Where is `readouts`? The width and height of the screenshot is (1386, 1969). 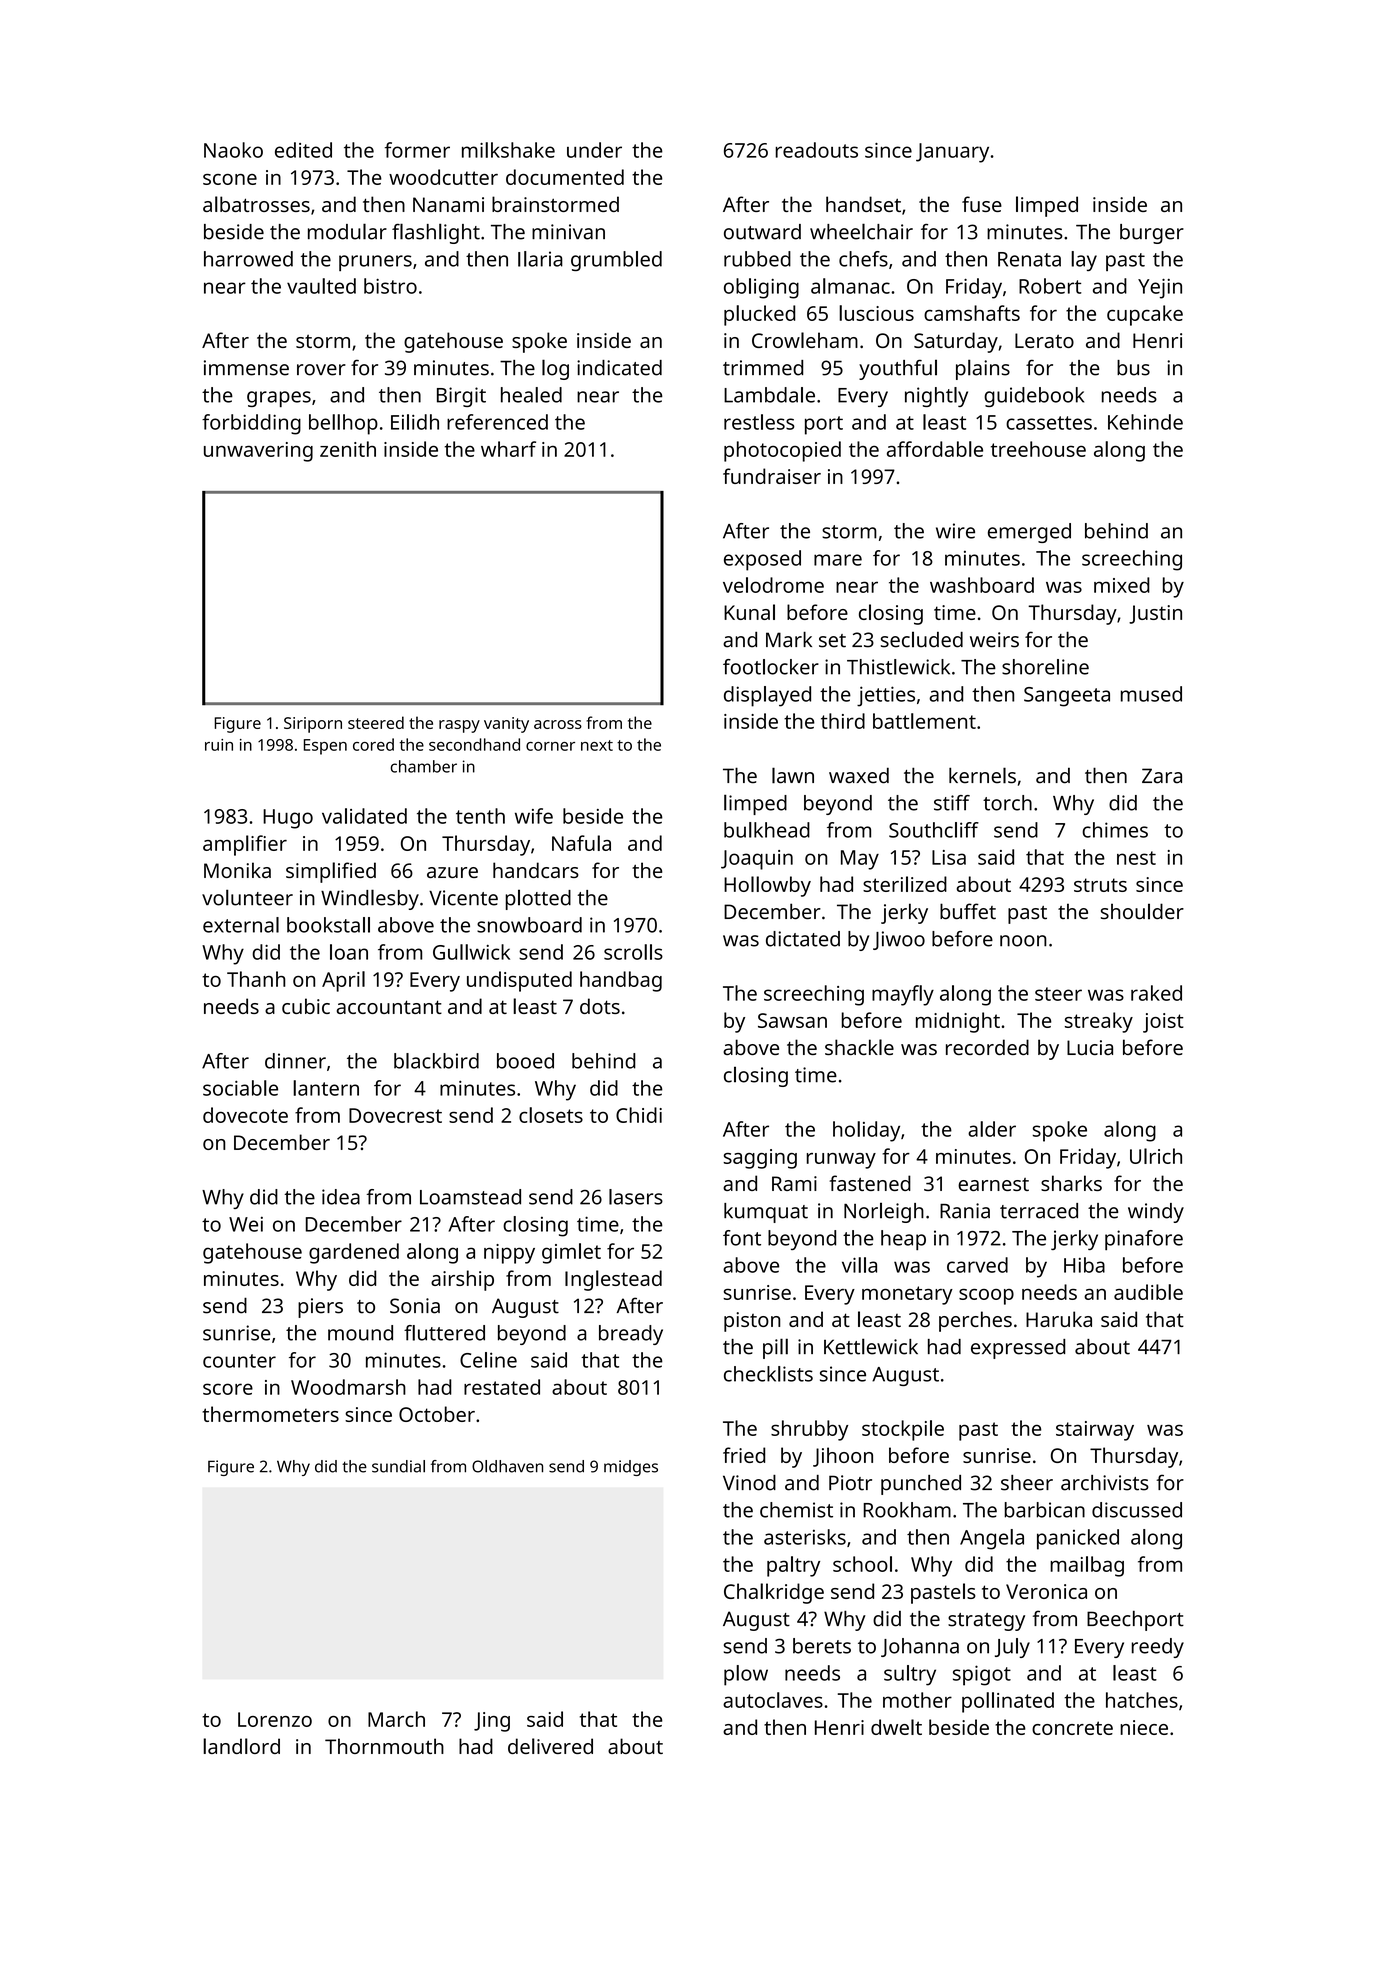
readouts is located at coordinates (817, 150).
